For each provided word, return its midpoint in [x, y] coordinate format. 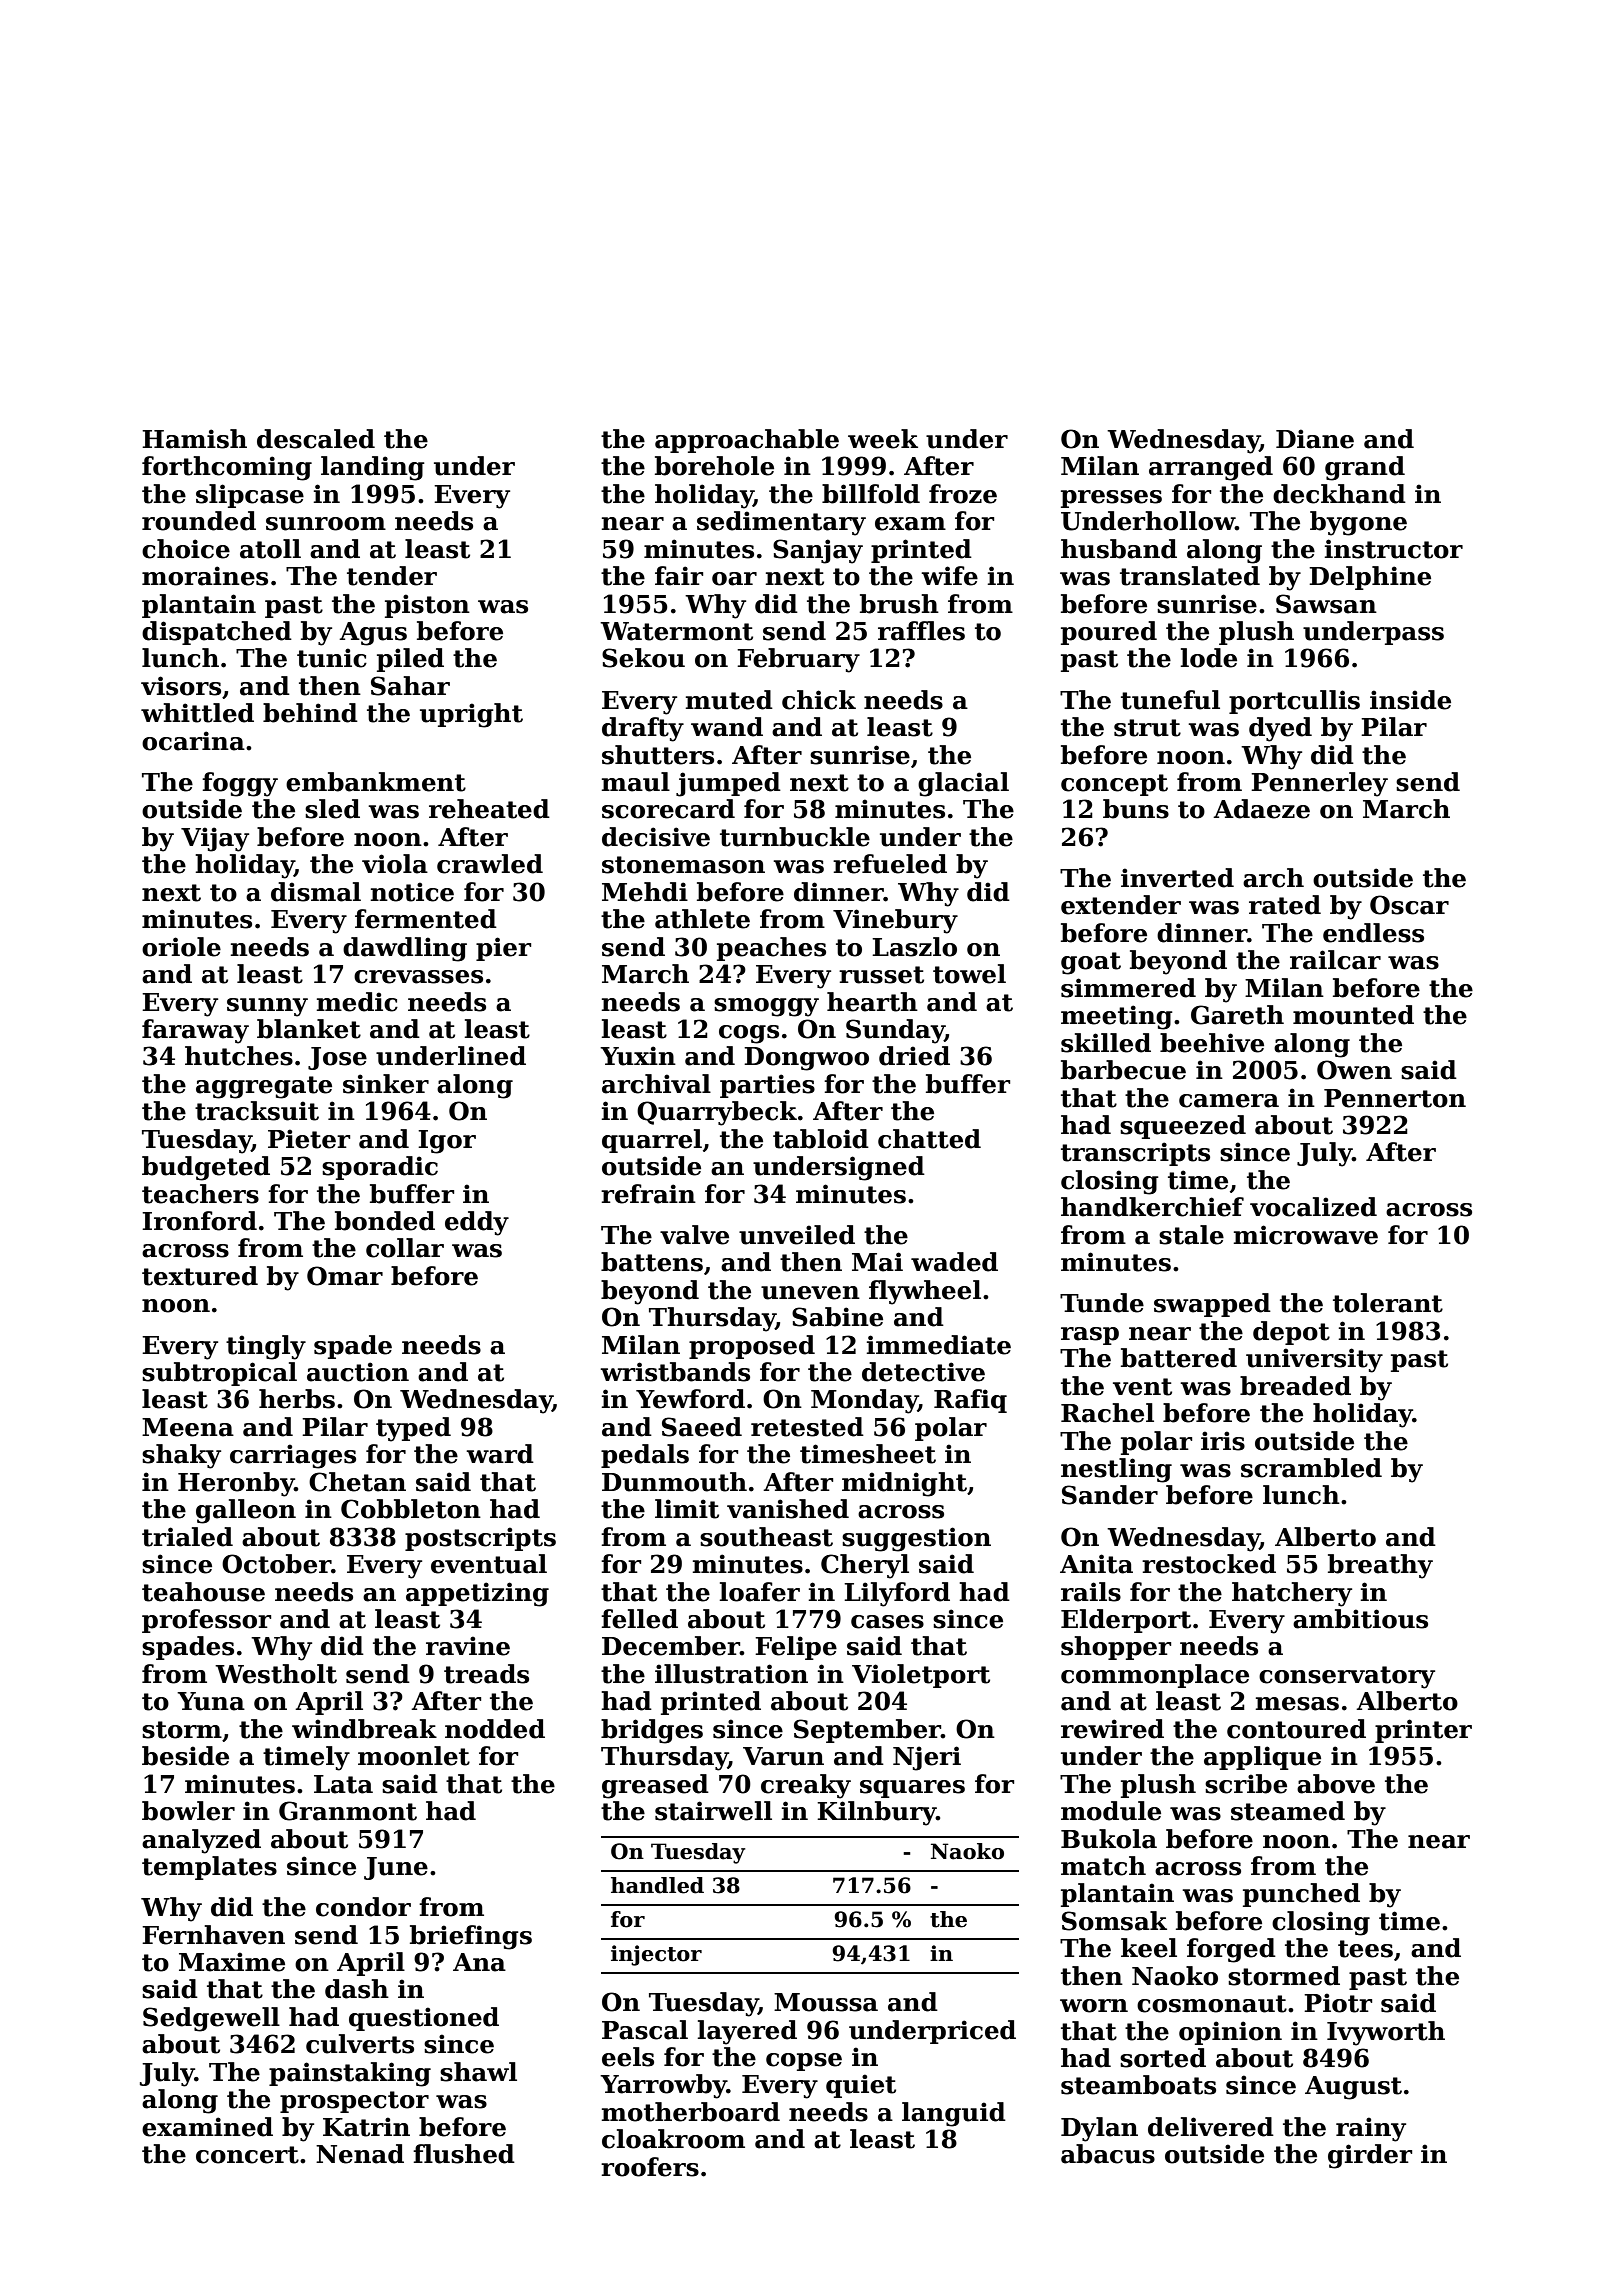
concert [247, 2155]
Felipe [796, 1648]
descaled [316, 439]
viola [395, 864]
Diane [1315, 439]
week [883, 439]
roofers [650, 2167]
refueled [890, 864]
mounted [1353, 1015]
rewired [1112, 1729]
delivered [1211, 2127]
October [276, 1564]
